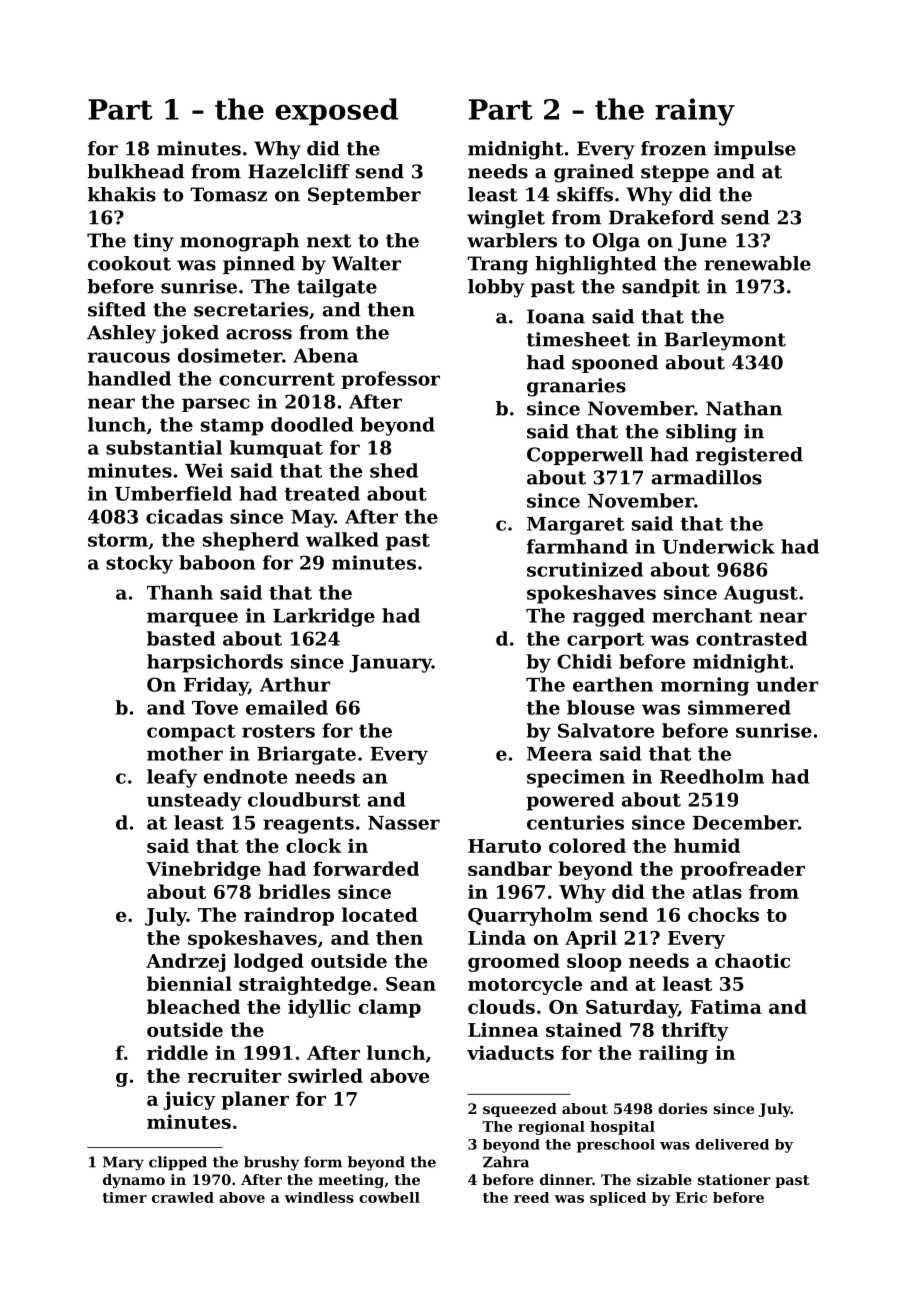  Describe the element at coordinates (251, 309) in the screenshot. I see `secretaries` at that location.
